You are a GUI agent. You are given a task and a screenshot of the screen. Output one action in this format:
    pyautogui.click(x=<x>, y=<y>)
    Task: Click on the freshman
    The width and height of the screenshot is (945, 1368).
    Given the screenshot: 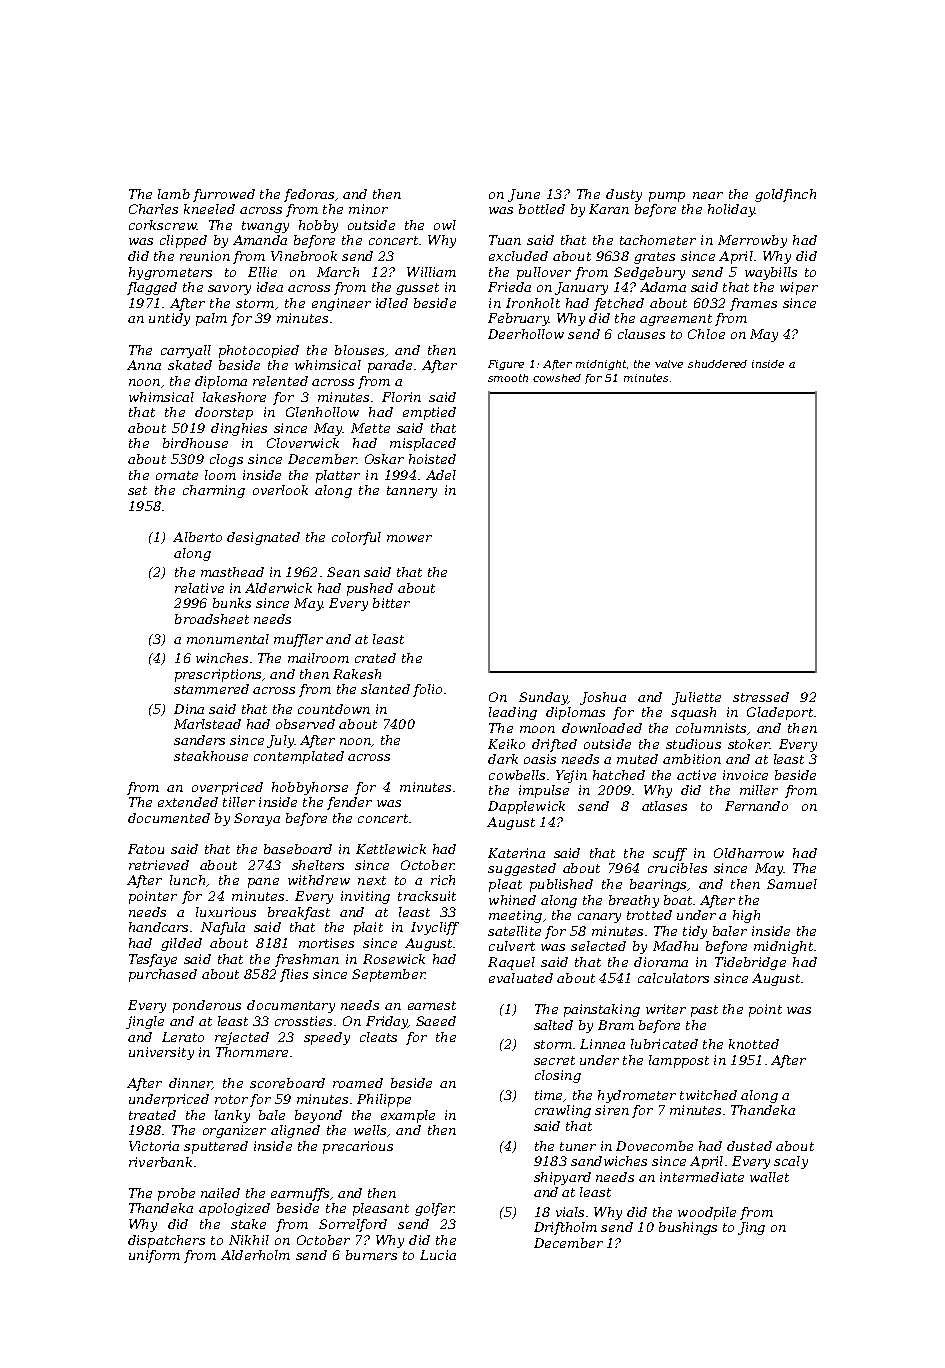 What is the action you would take?
    pyautogui.click(x=307, y=960)
